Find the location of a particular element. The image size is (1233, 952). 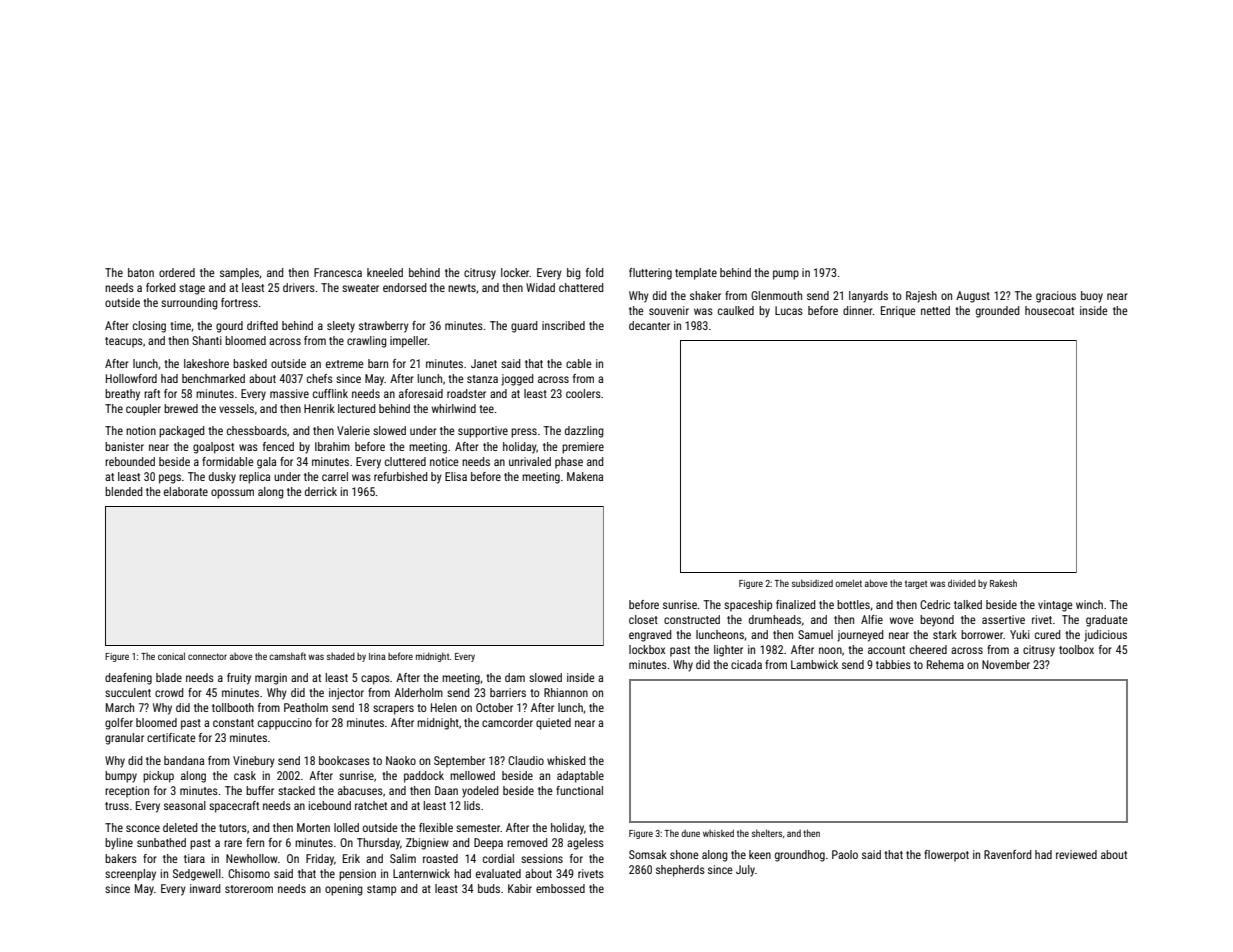

vessels is located at coordinates (236, 408).
